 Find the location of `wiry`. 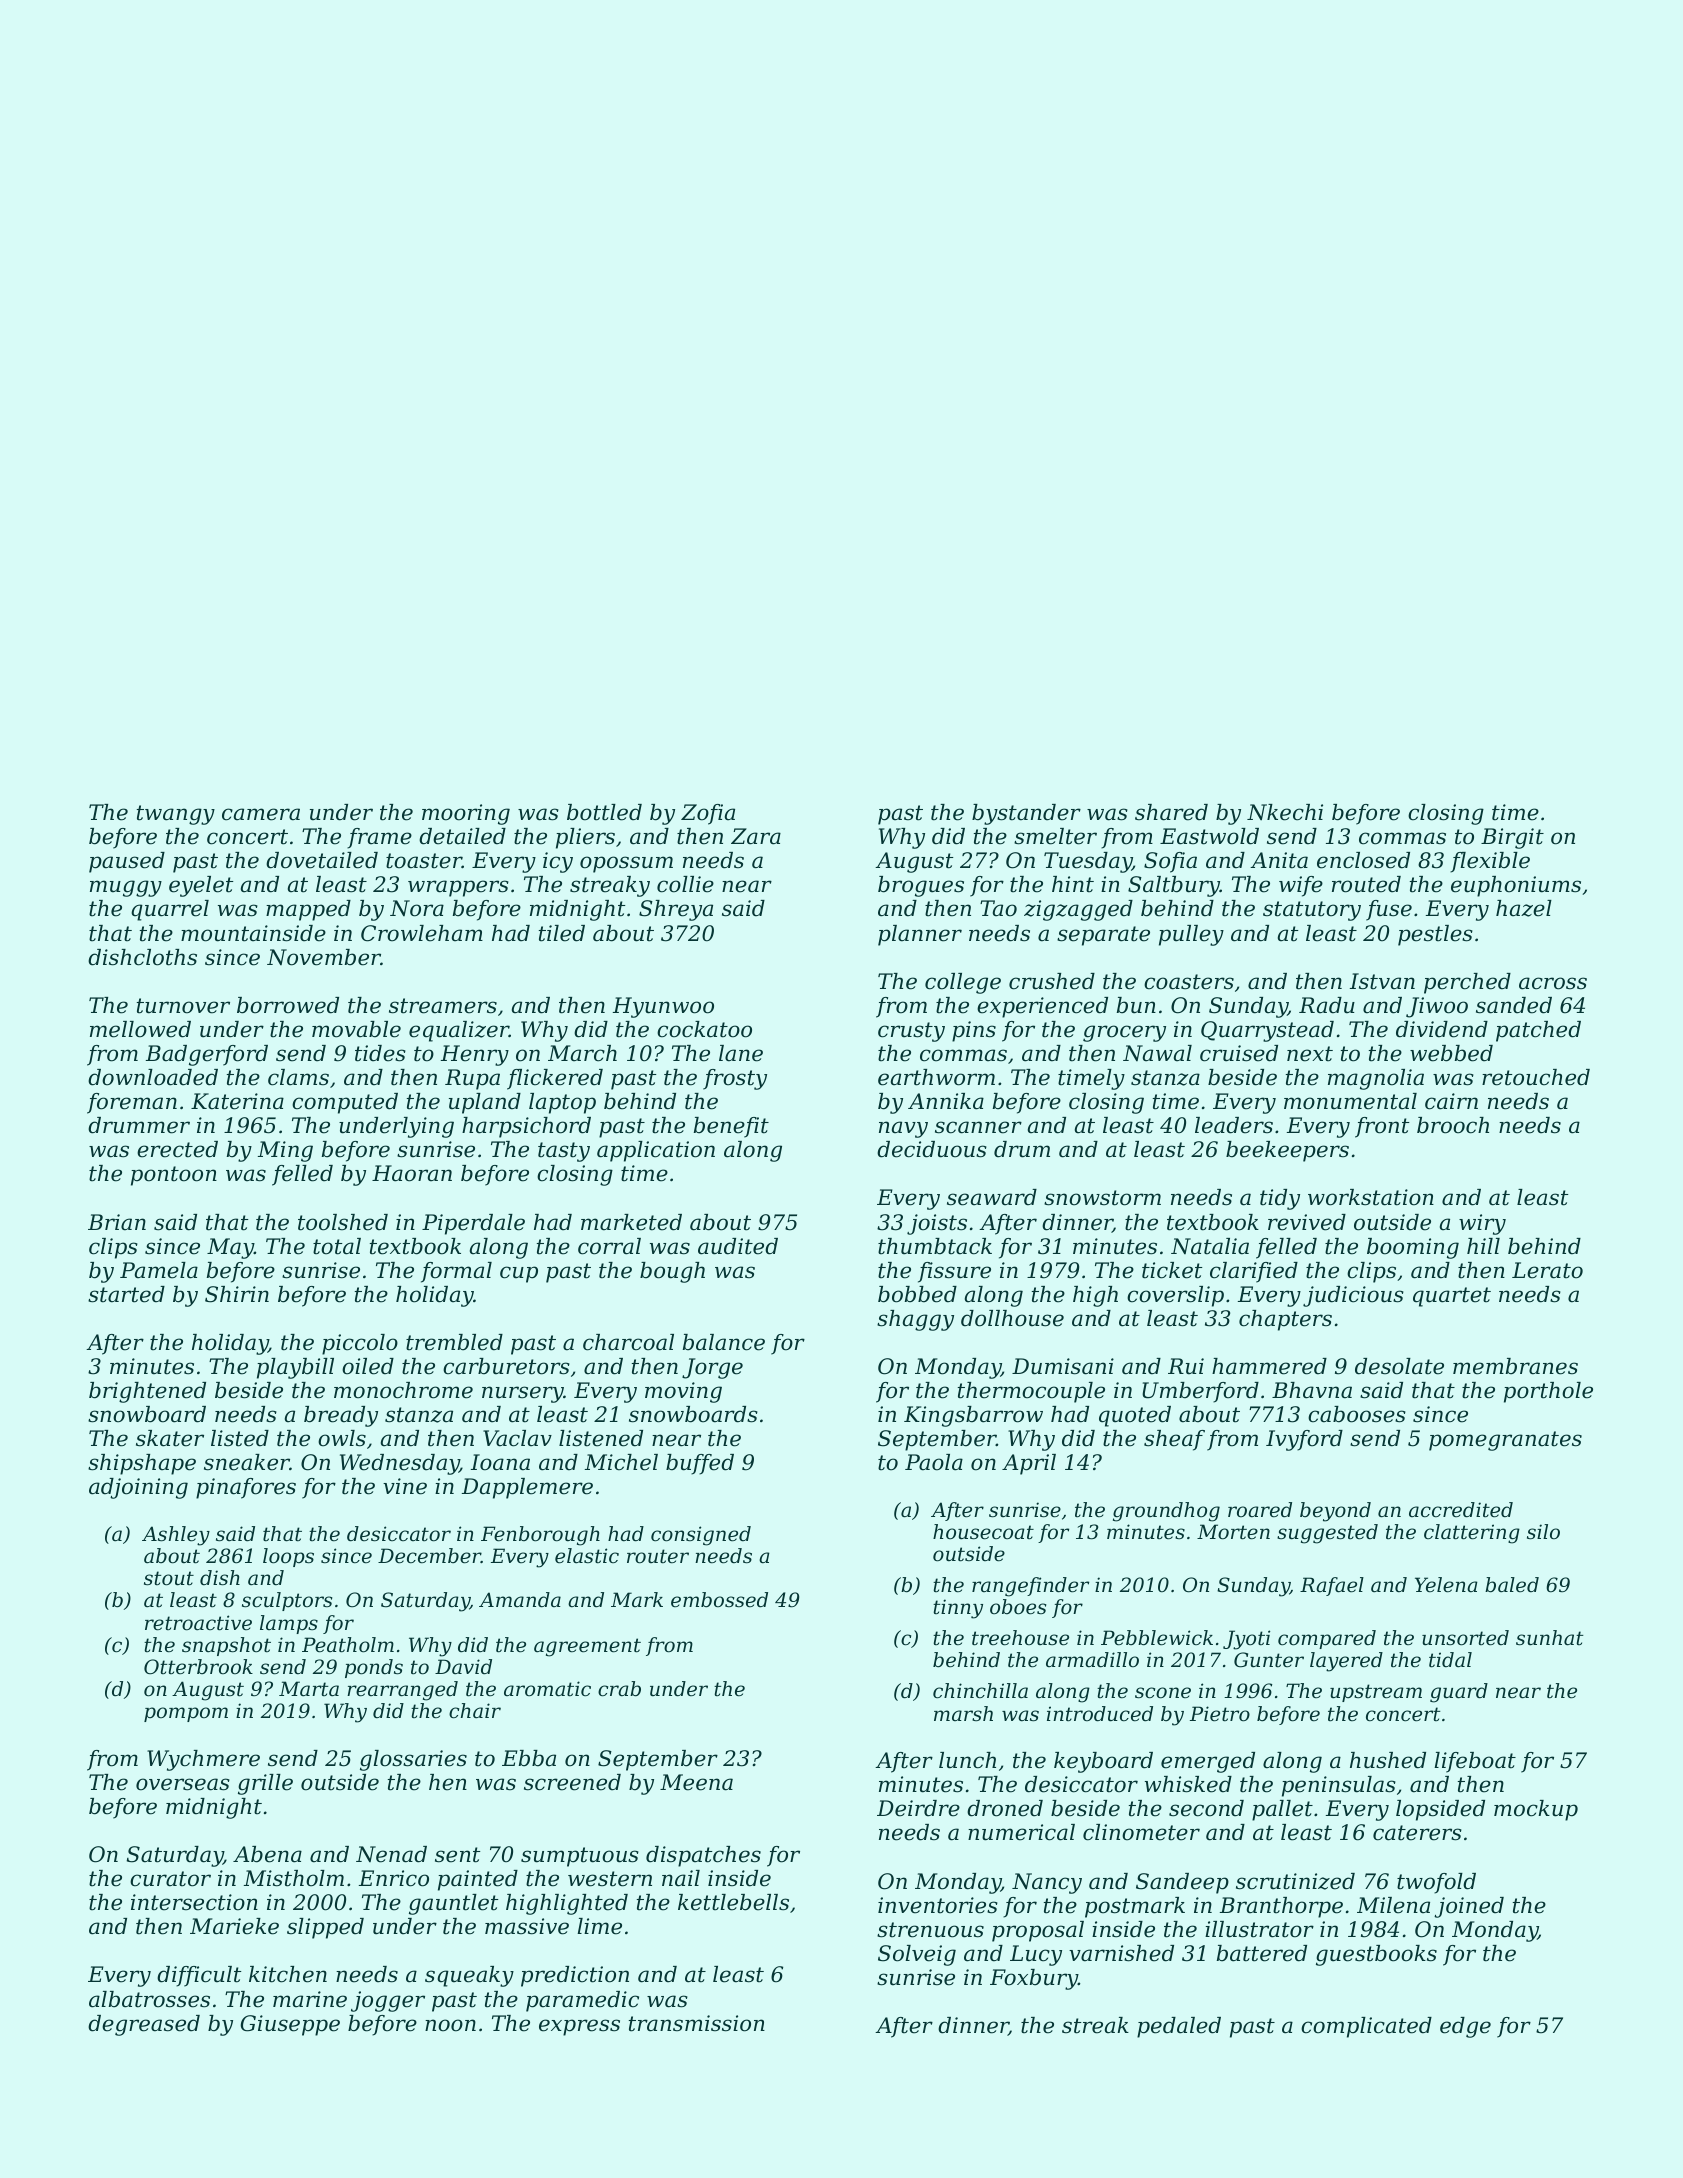

wiry is located at coordinates (1482, 1224).
